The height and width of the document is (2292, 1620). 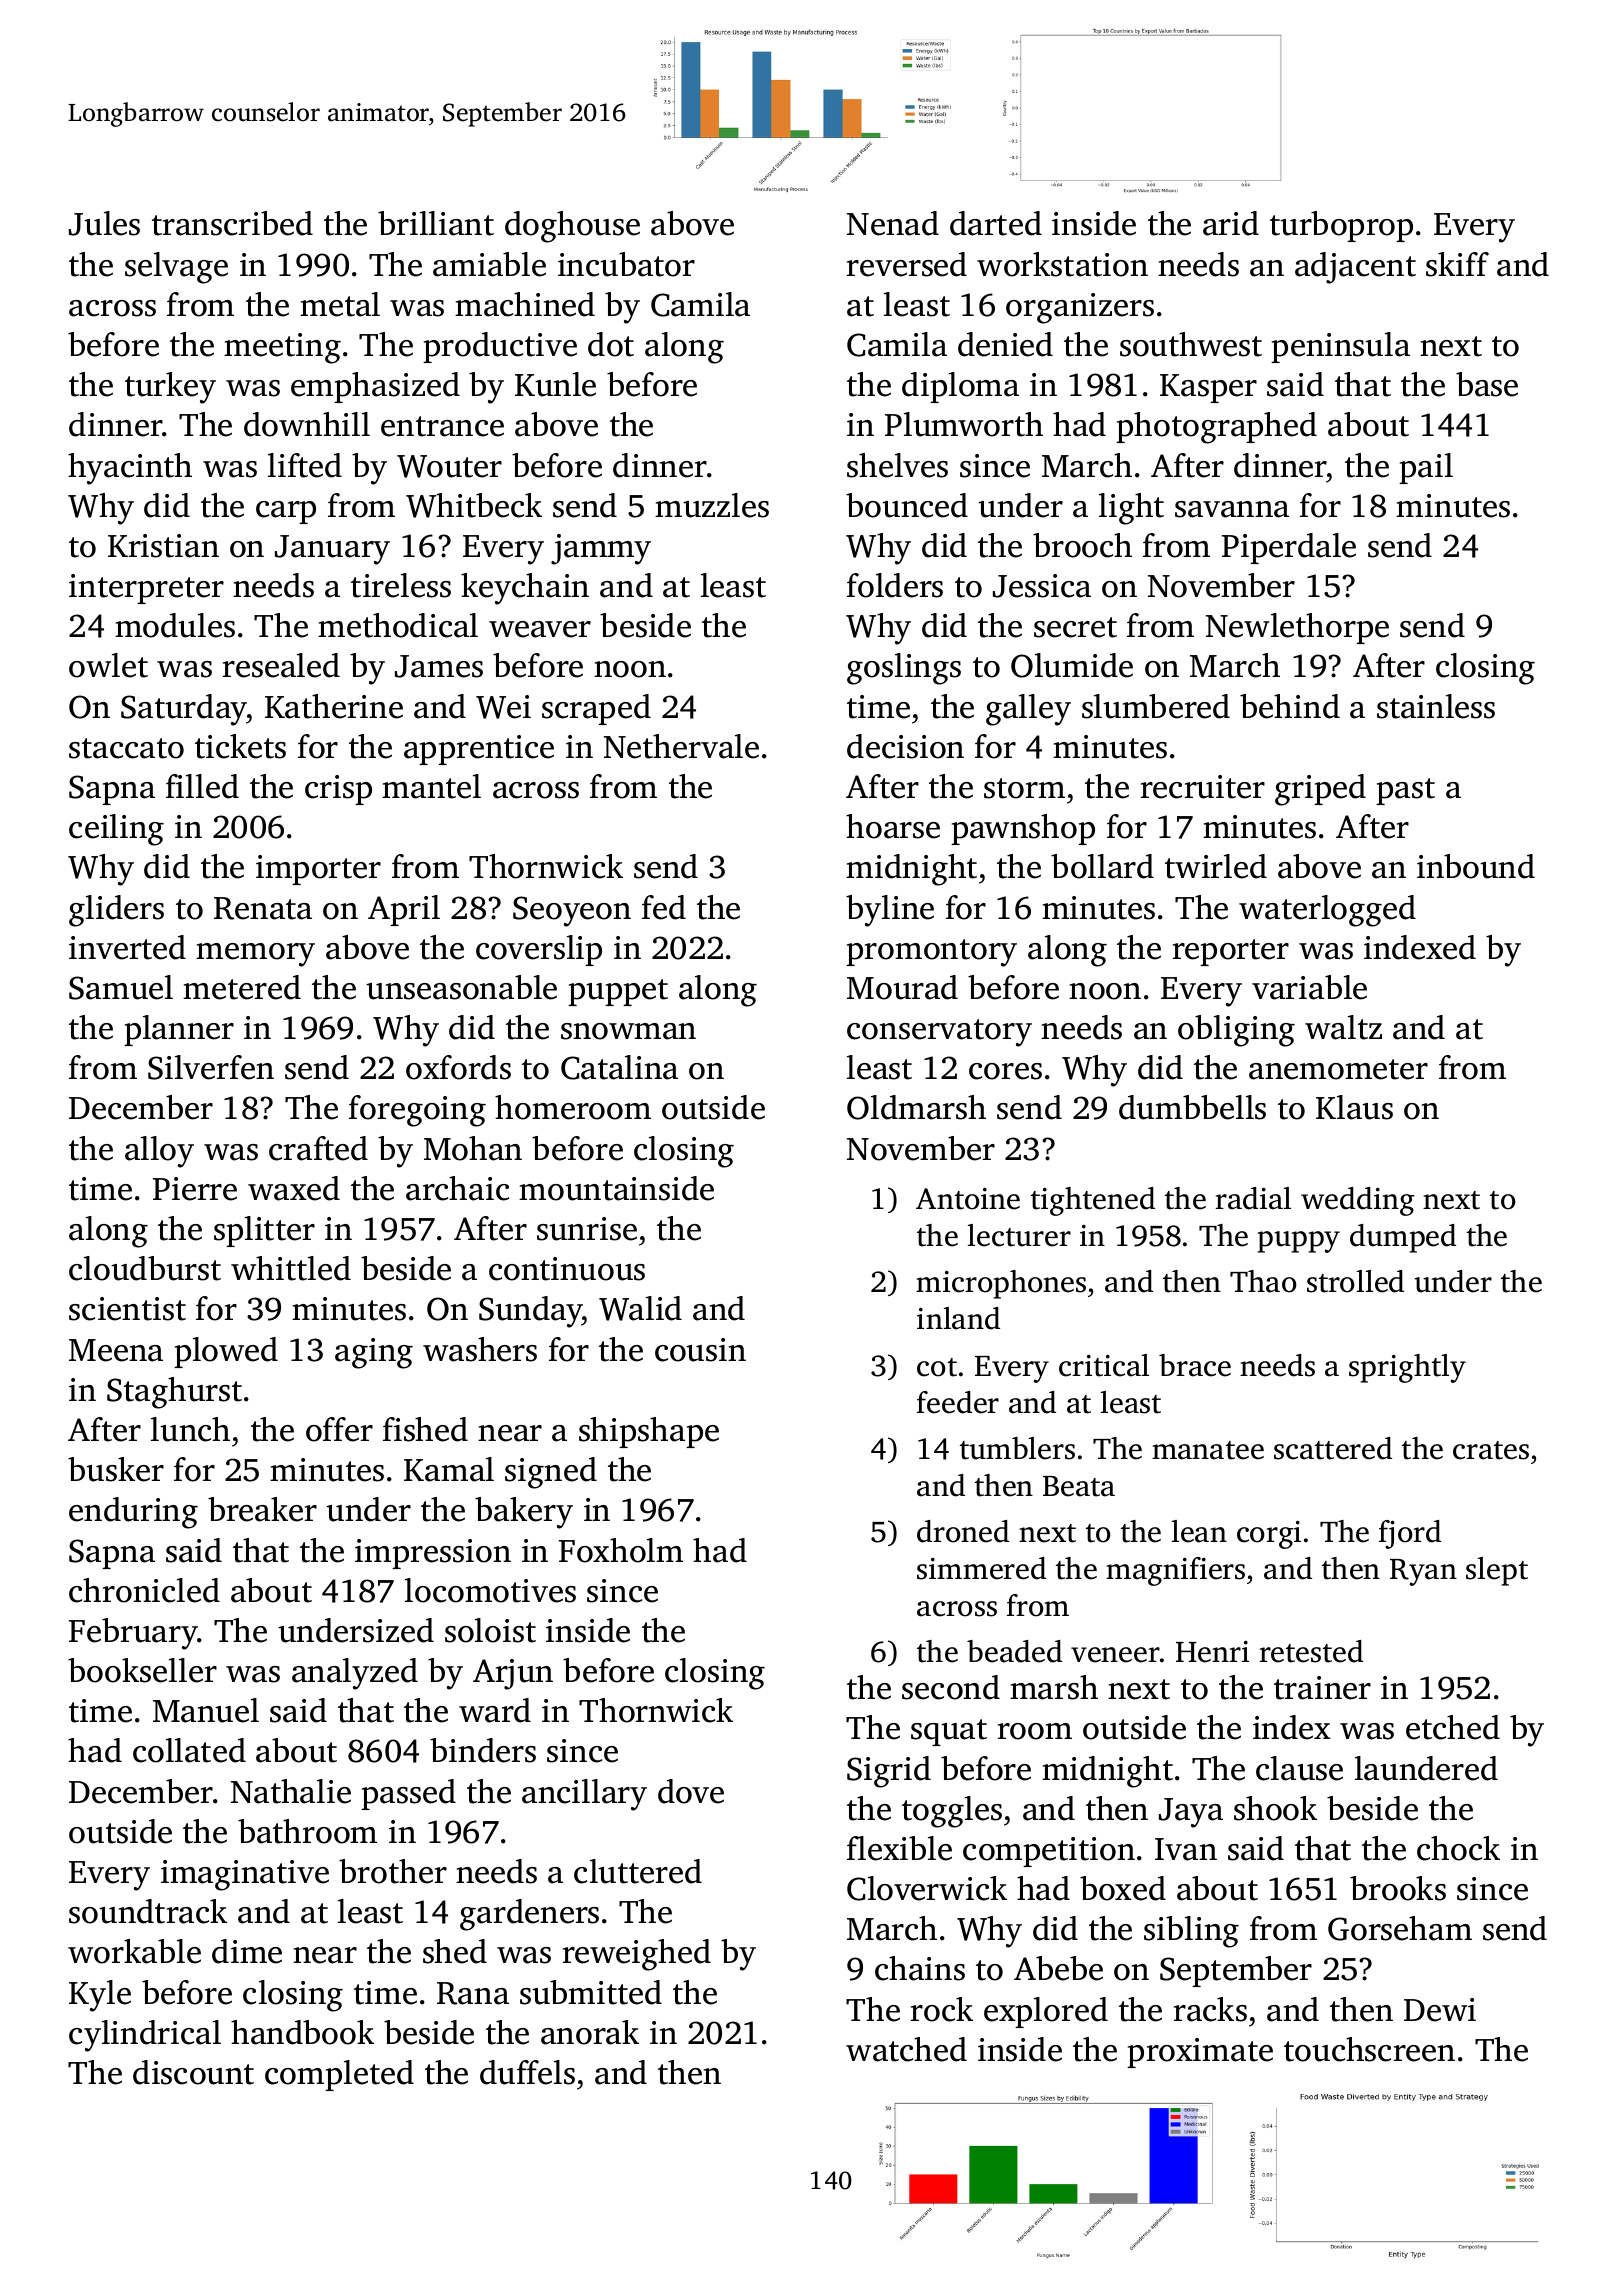 I want to click on watched, so click(x=906, y=2049).
